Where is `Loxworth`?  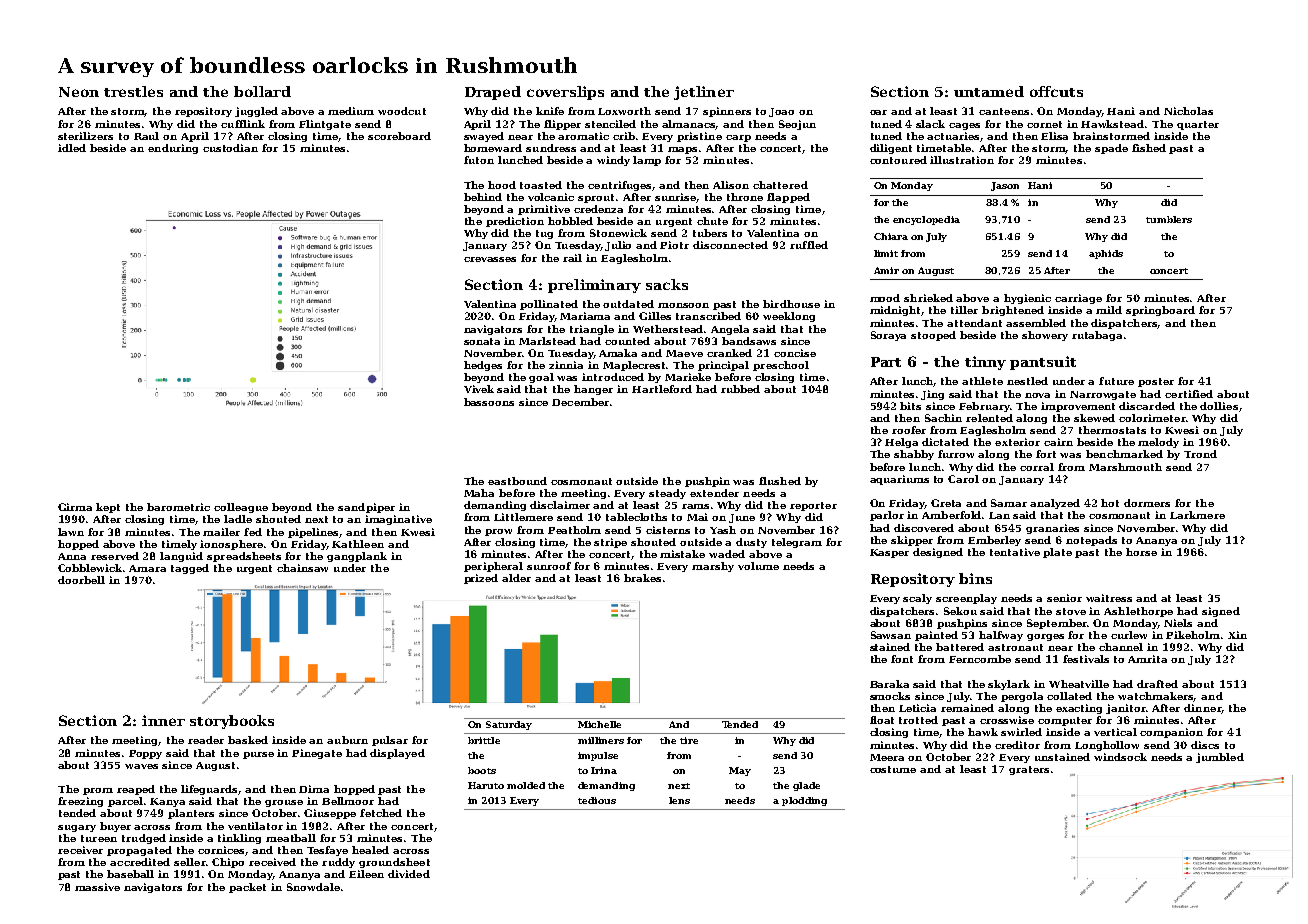
Loxworth is located at coordinates (624, 111).
